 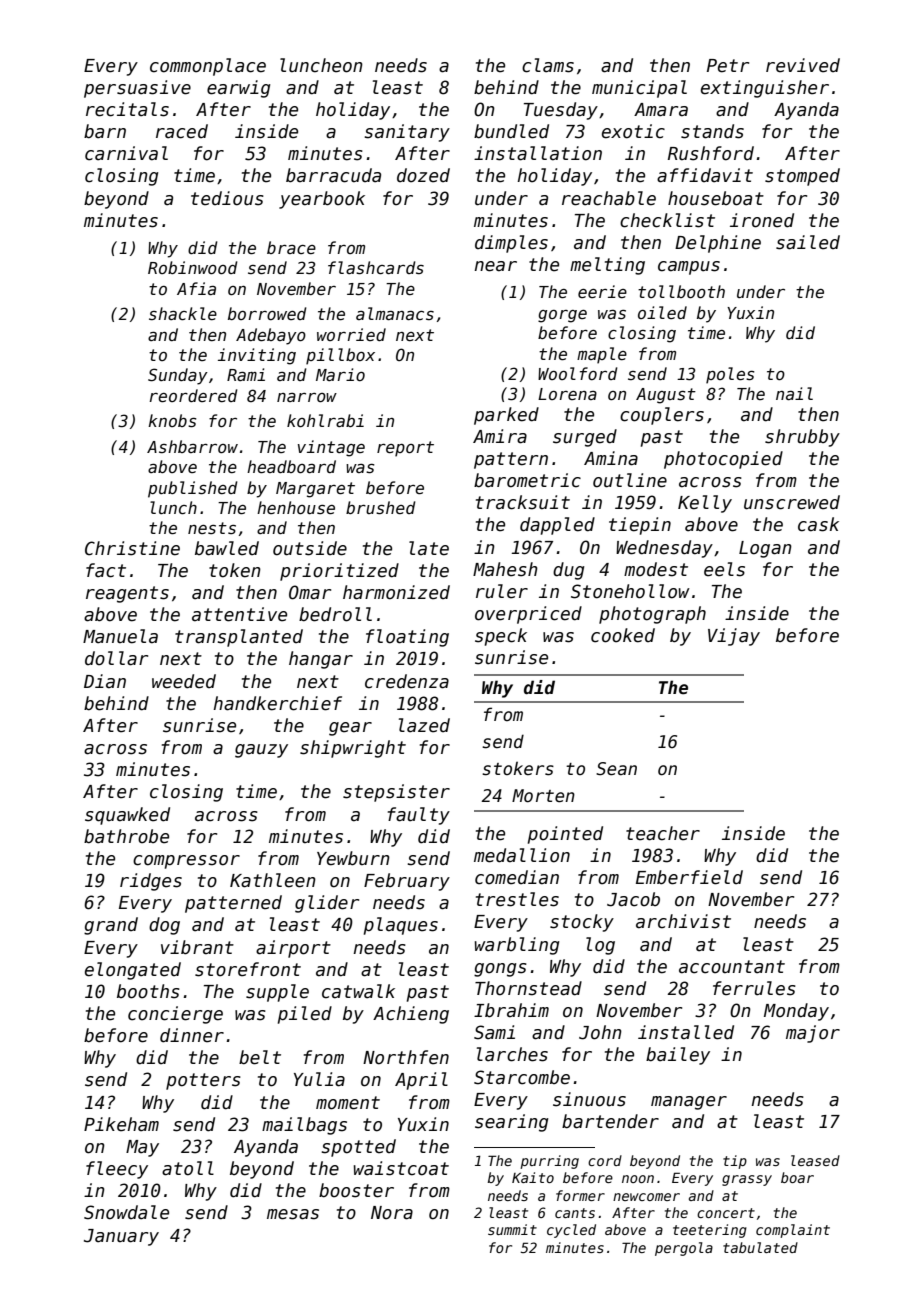 What do you see at coordinates (106, 570) in the document?
I see `fact` at bounding box center [106, 570].
